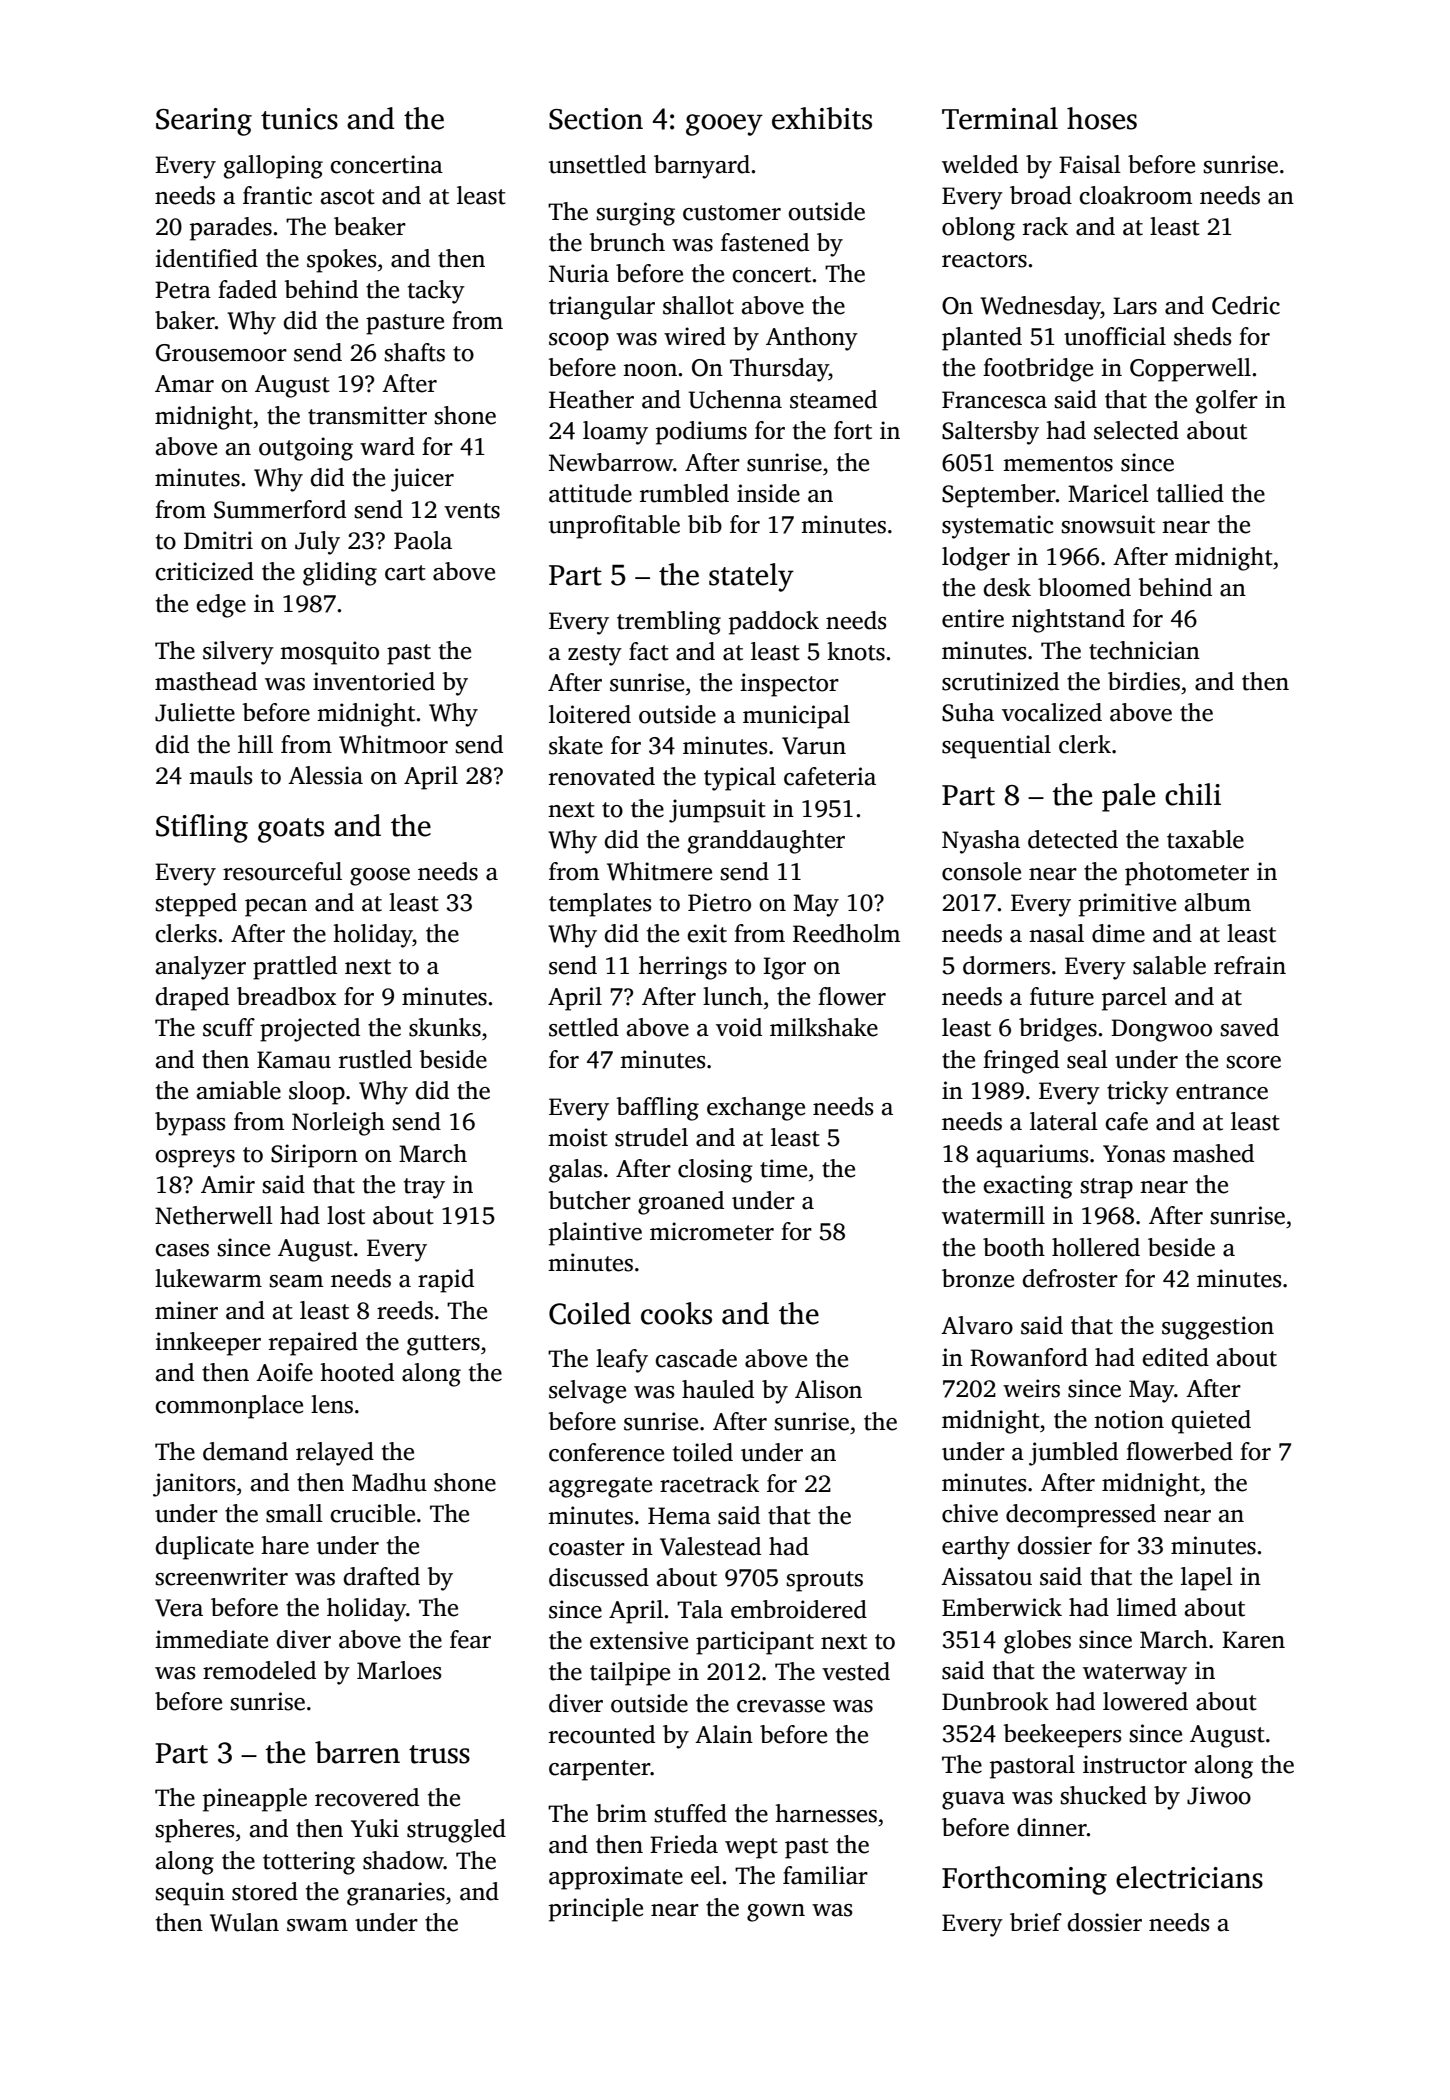 Image resolution: width=1450 pixels, height=2100 pixels. I want to click on lodger, so click(976, 559).
